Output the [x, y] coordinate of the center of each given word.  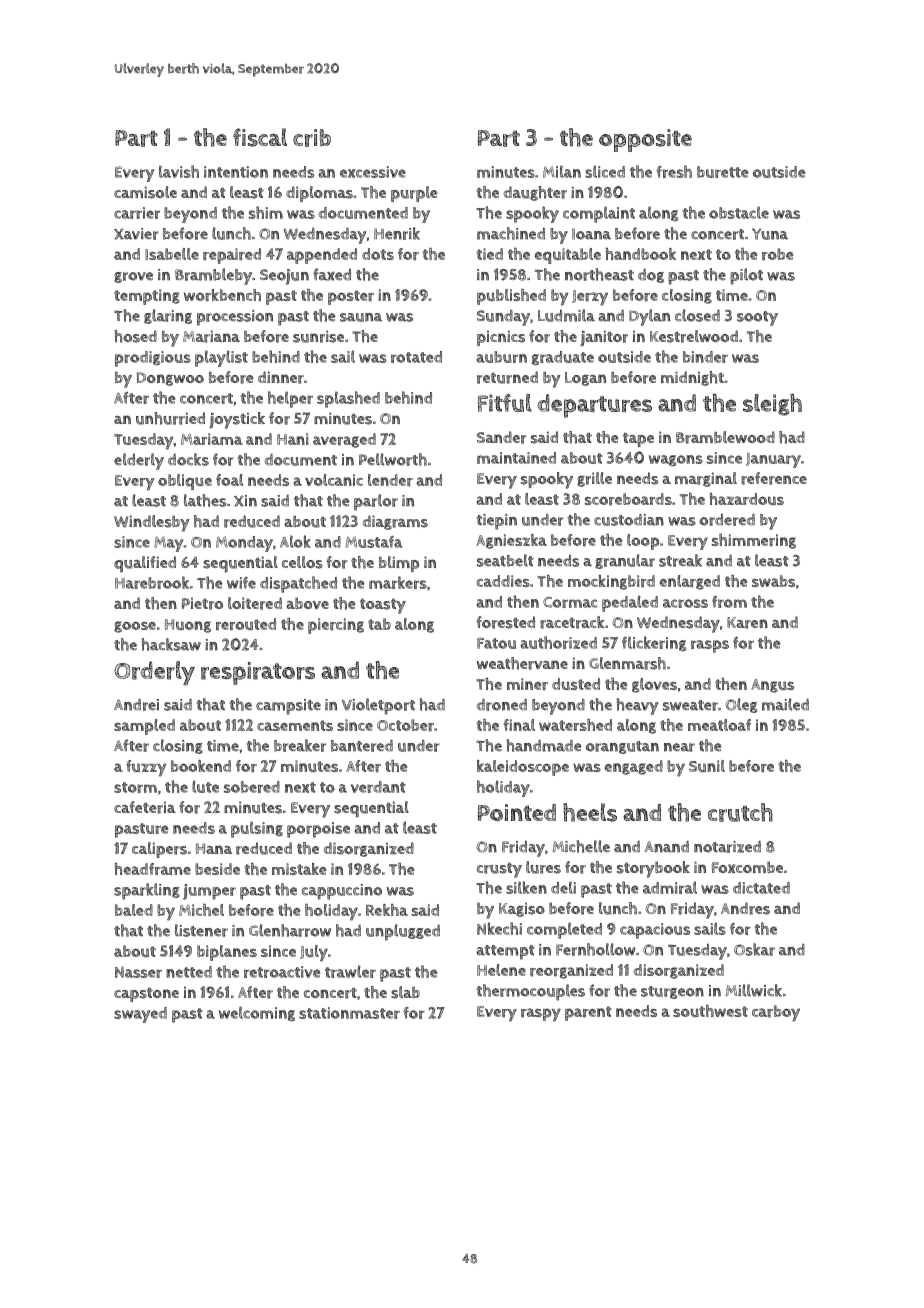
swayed [140, 1015]
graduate [563, 358]
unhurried [170, 418]
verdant [378, 787]
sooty [757, 318]
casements [295, 725]
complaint [599, 214]
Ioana [591, 234]
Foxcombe [747, 867]
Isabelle [172, 254]
